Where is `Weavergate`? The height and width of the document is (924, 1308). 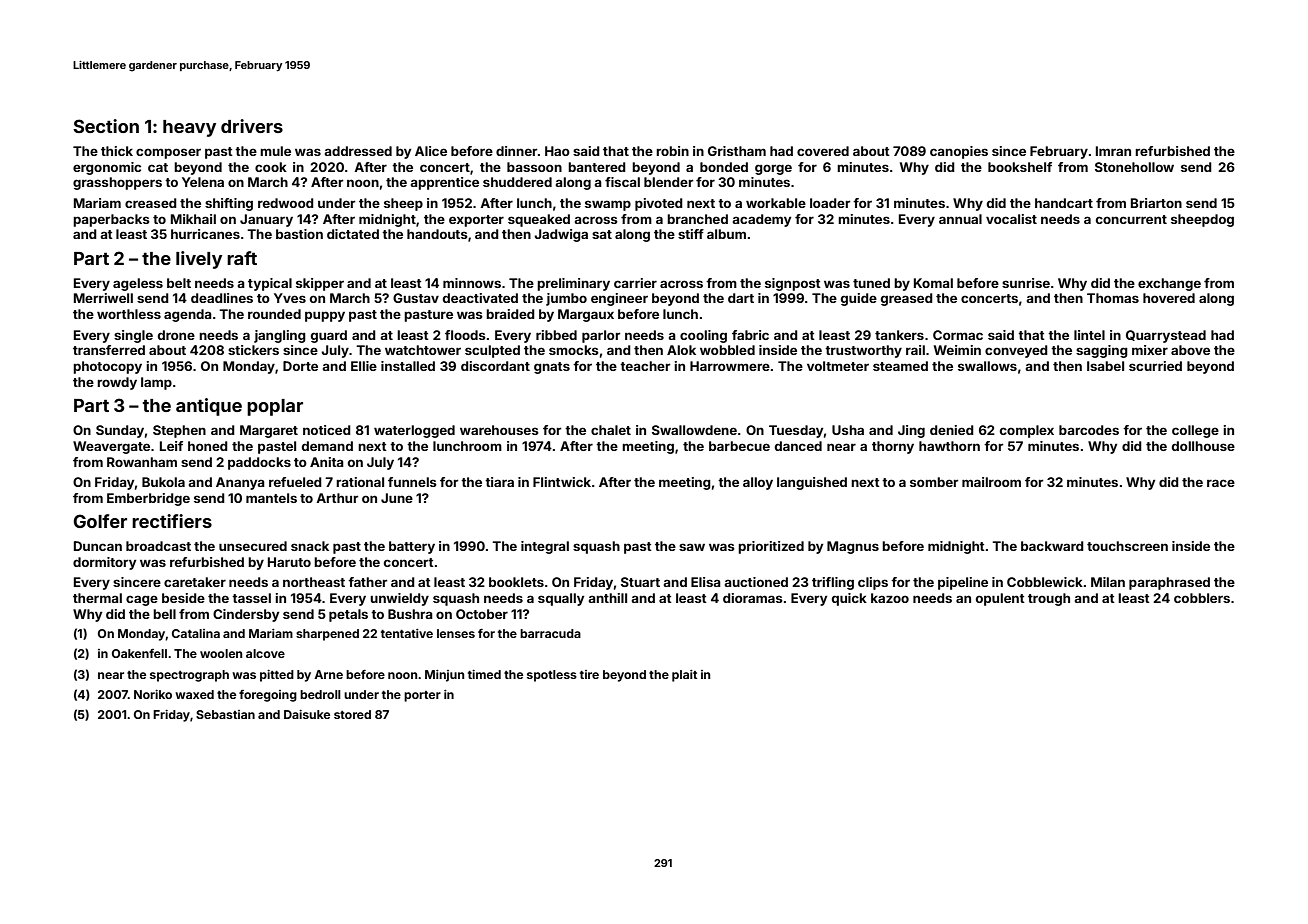 Weavergate is located at coordinates (111, 447).
